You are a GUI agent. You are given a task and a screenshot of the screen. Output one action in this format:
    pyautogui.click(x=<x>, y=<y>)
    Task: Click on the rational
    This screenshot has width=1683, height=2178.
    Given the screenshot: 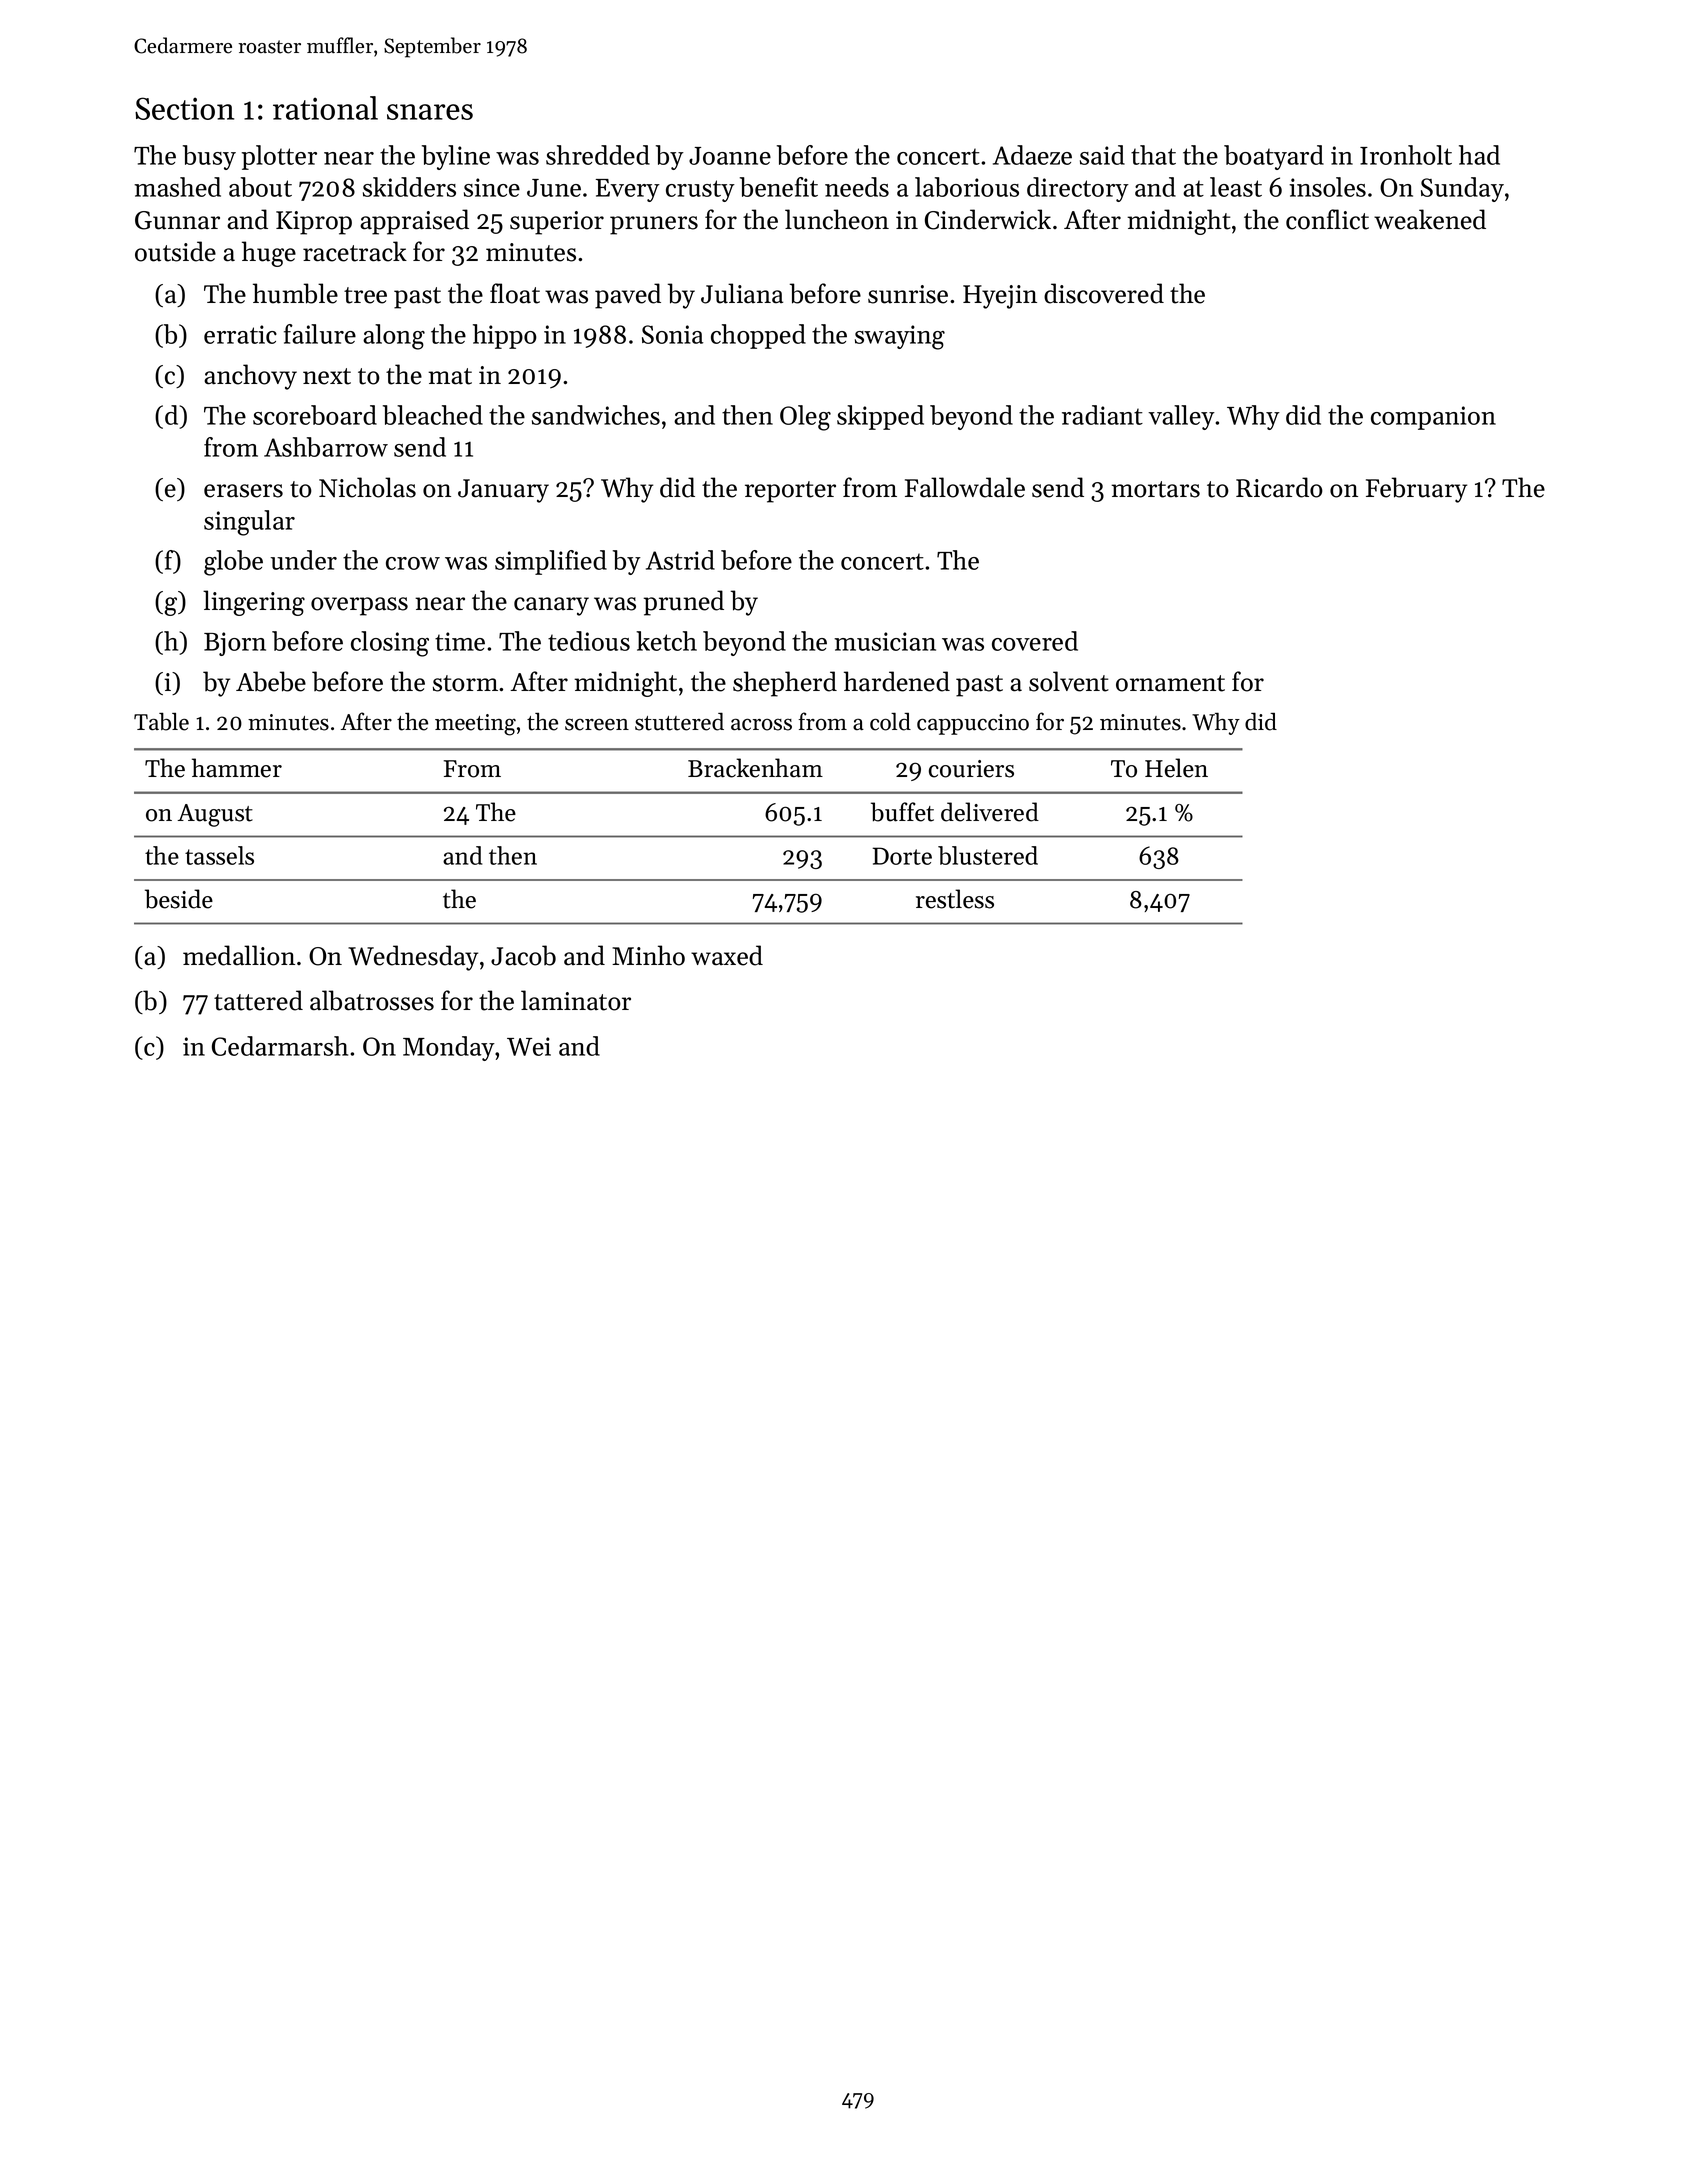 What is the action you would take?
    pyautogui.click(x=325, y=108)
